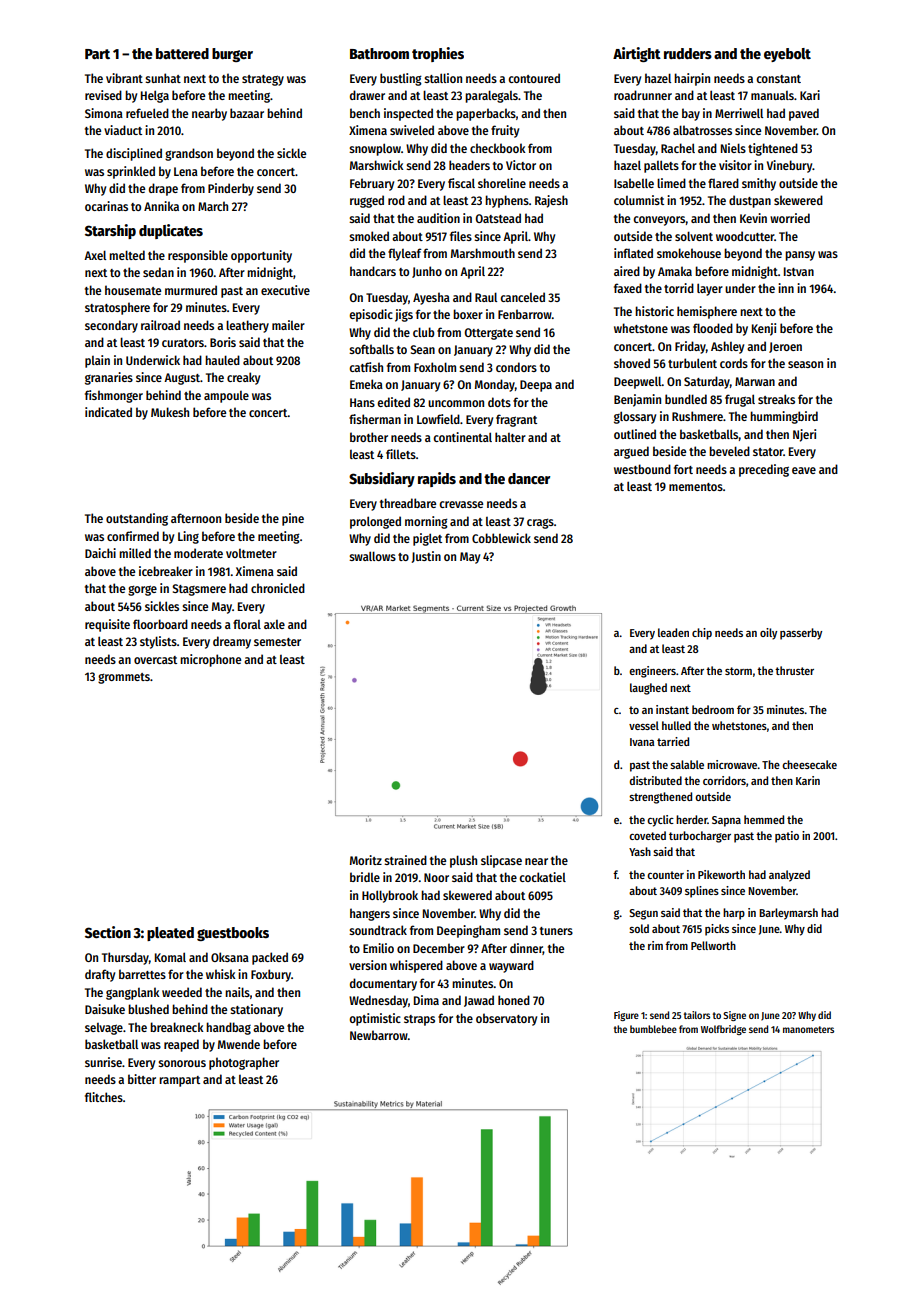 The width and height of the page is (924, 1308). Describe the element at coordinates (170, 934) in the page. I see `pleated` at that location.
